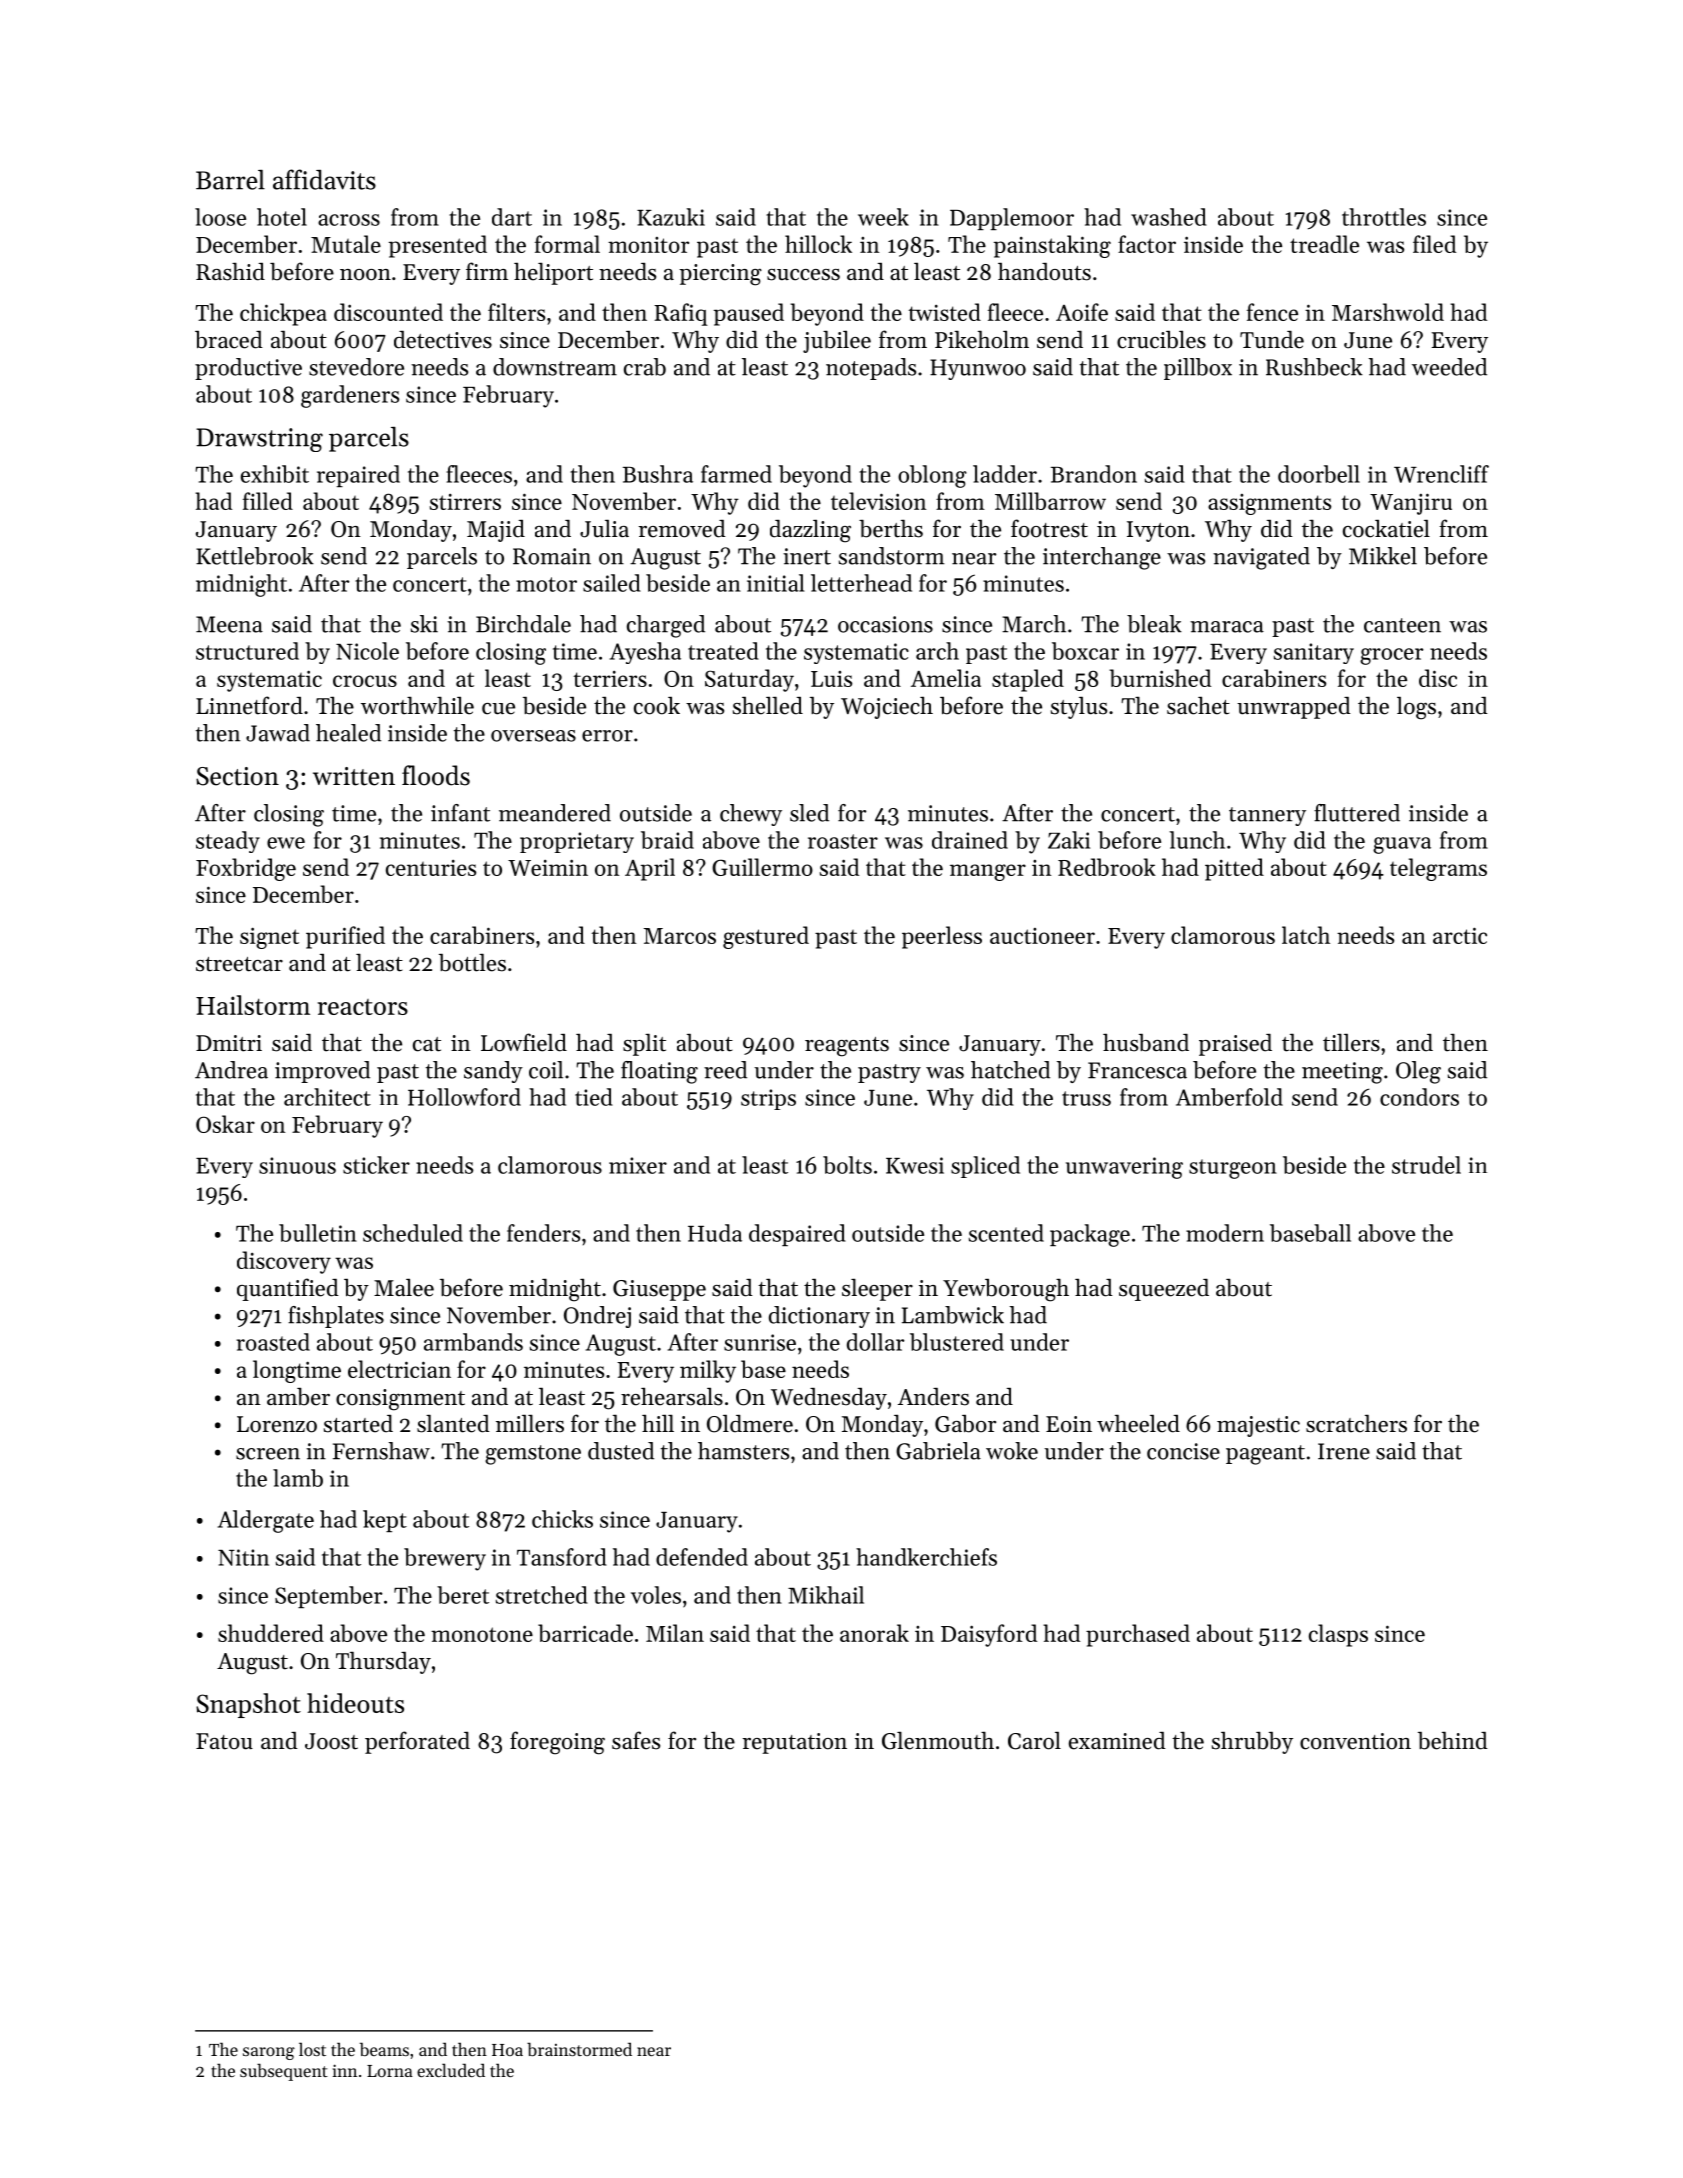  What do you see at coordinates (1265, 1455) in the screenshot?
I see `pageant` at bounding box center [1265, 1455].
